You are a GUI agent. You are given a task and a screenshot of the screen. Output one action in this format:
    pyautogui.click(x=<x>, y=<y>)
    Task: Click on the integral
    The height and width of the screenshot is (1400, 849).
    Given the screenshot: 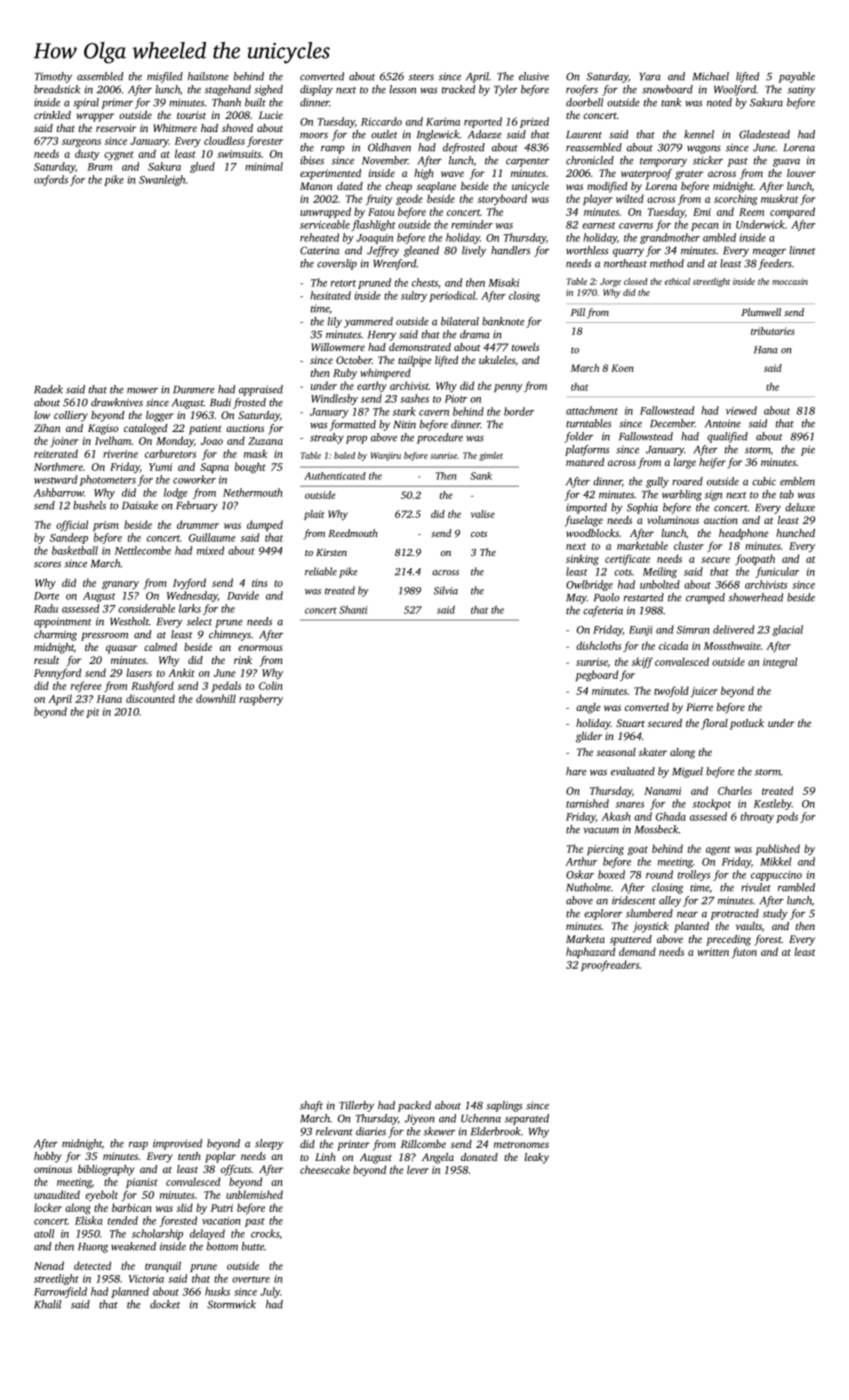 What is the action you would take?
    pyautogui.click(x=780, y=663)
